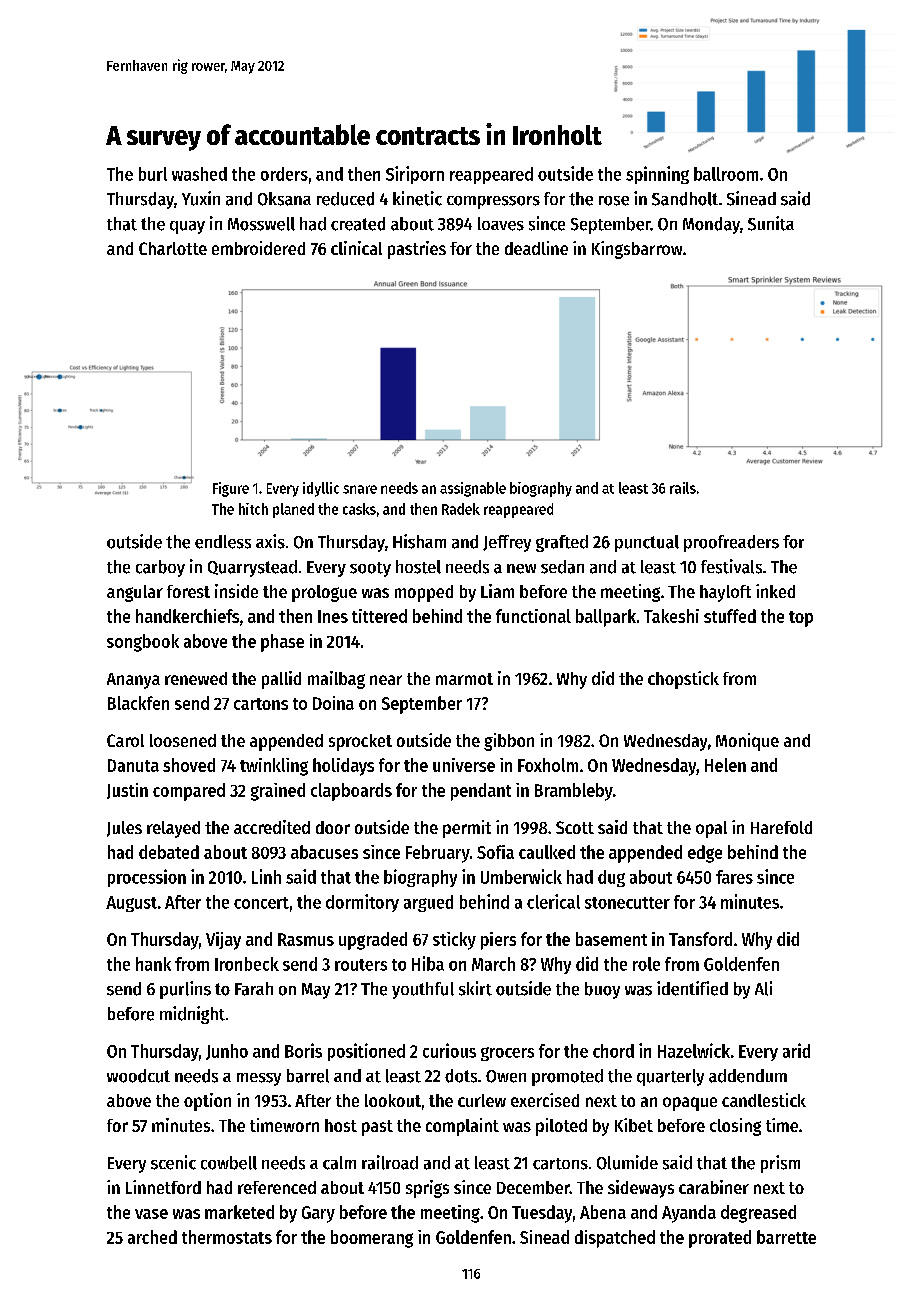 This screenshot has height=1308, width=924. Describe the element at coordinates (726, 174) in the screenshot. I see `ballroom` at that location.
